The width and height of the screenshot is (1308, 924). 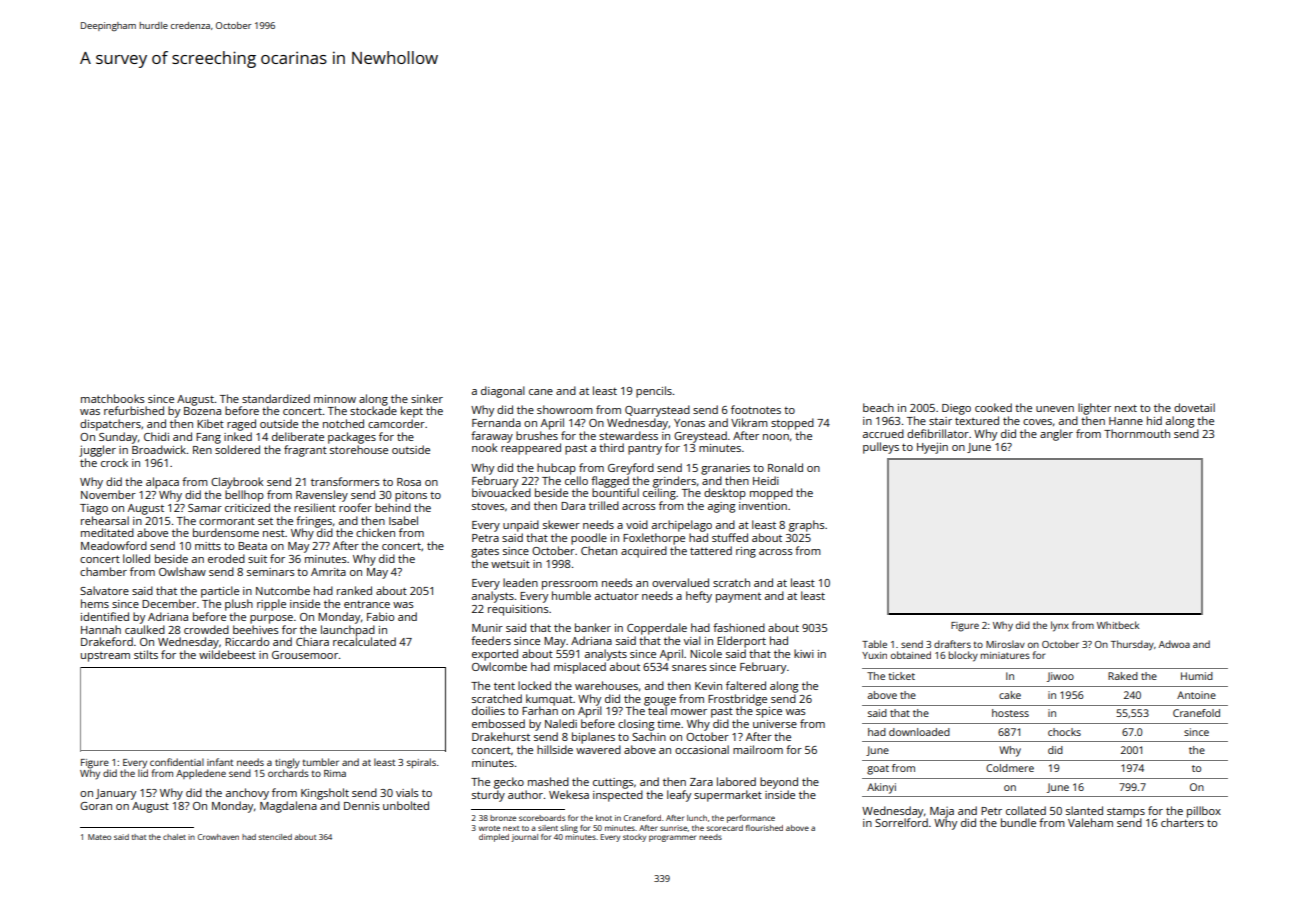 What do you see at coordinates (993, 407) in the screenshot?
I see `cooked` at bounding box center [993, 407].
